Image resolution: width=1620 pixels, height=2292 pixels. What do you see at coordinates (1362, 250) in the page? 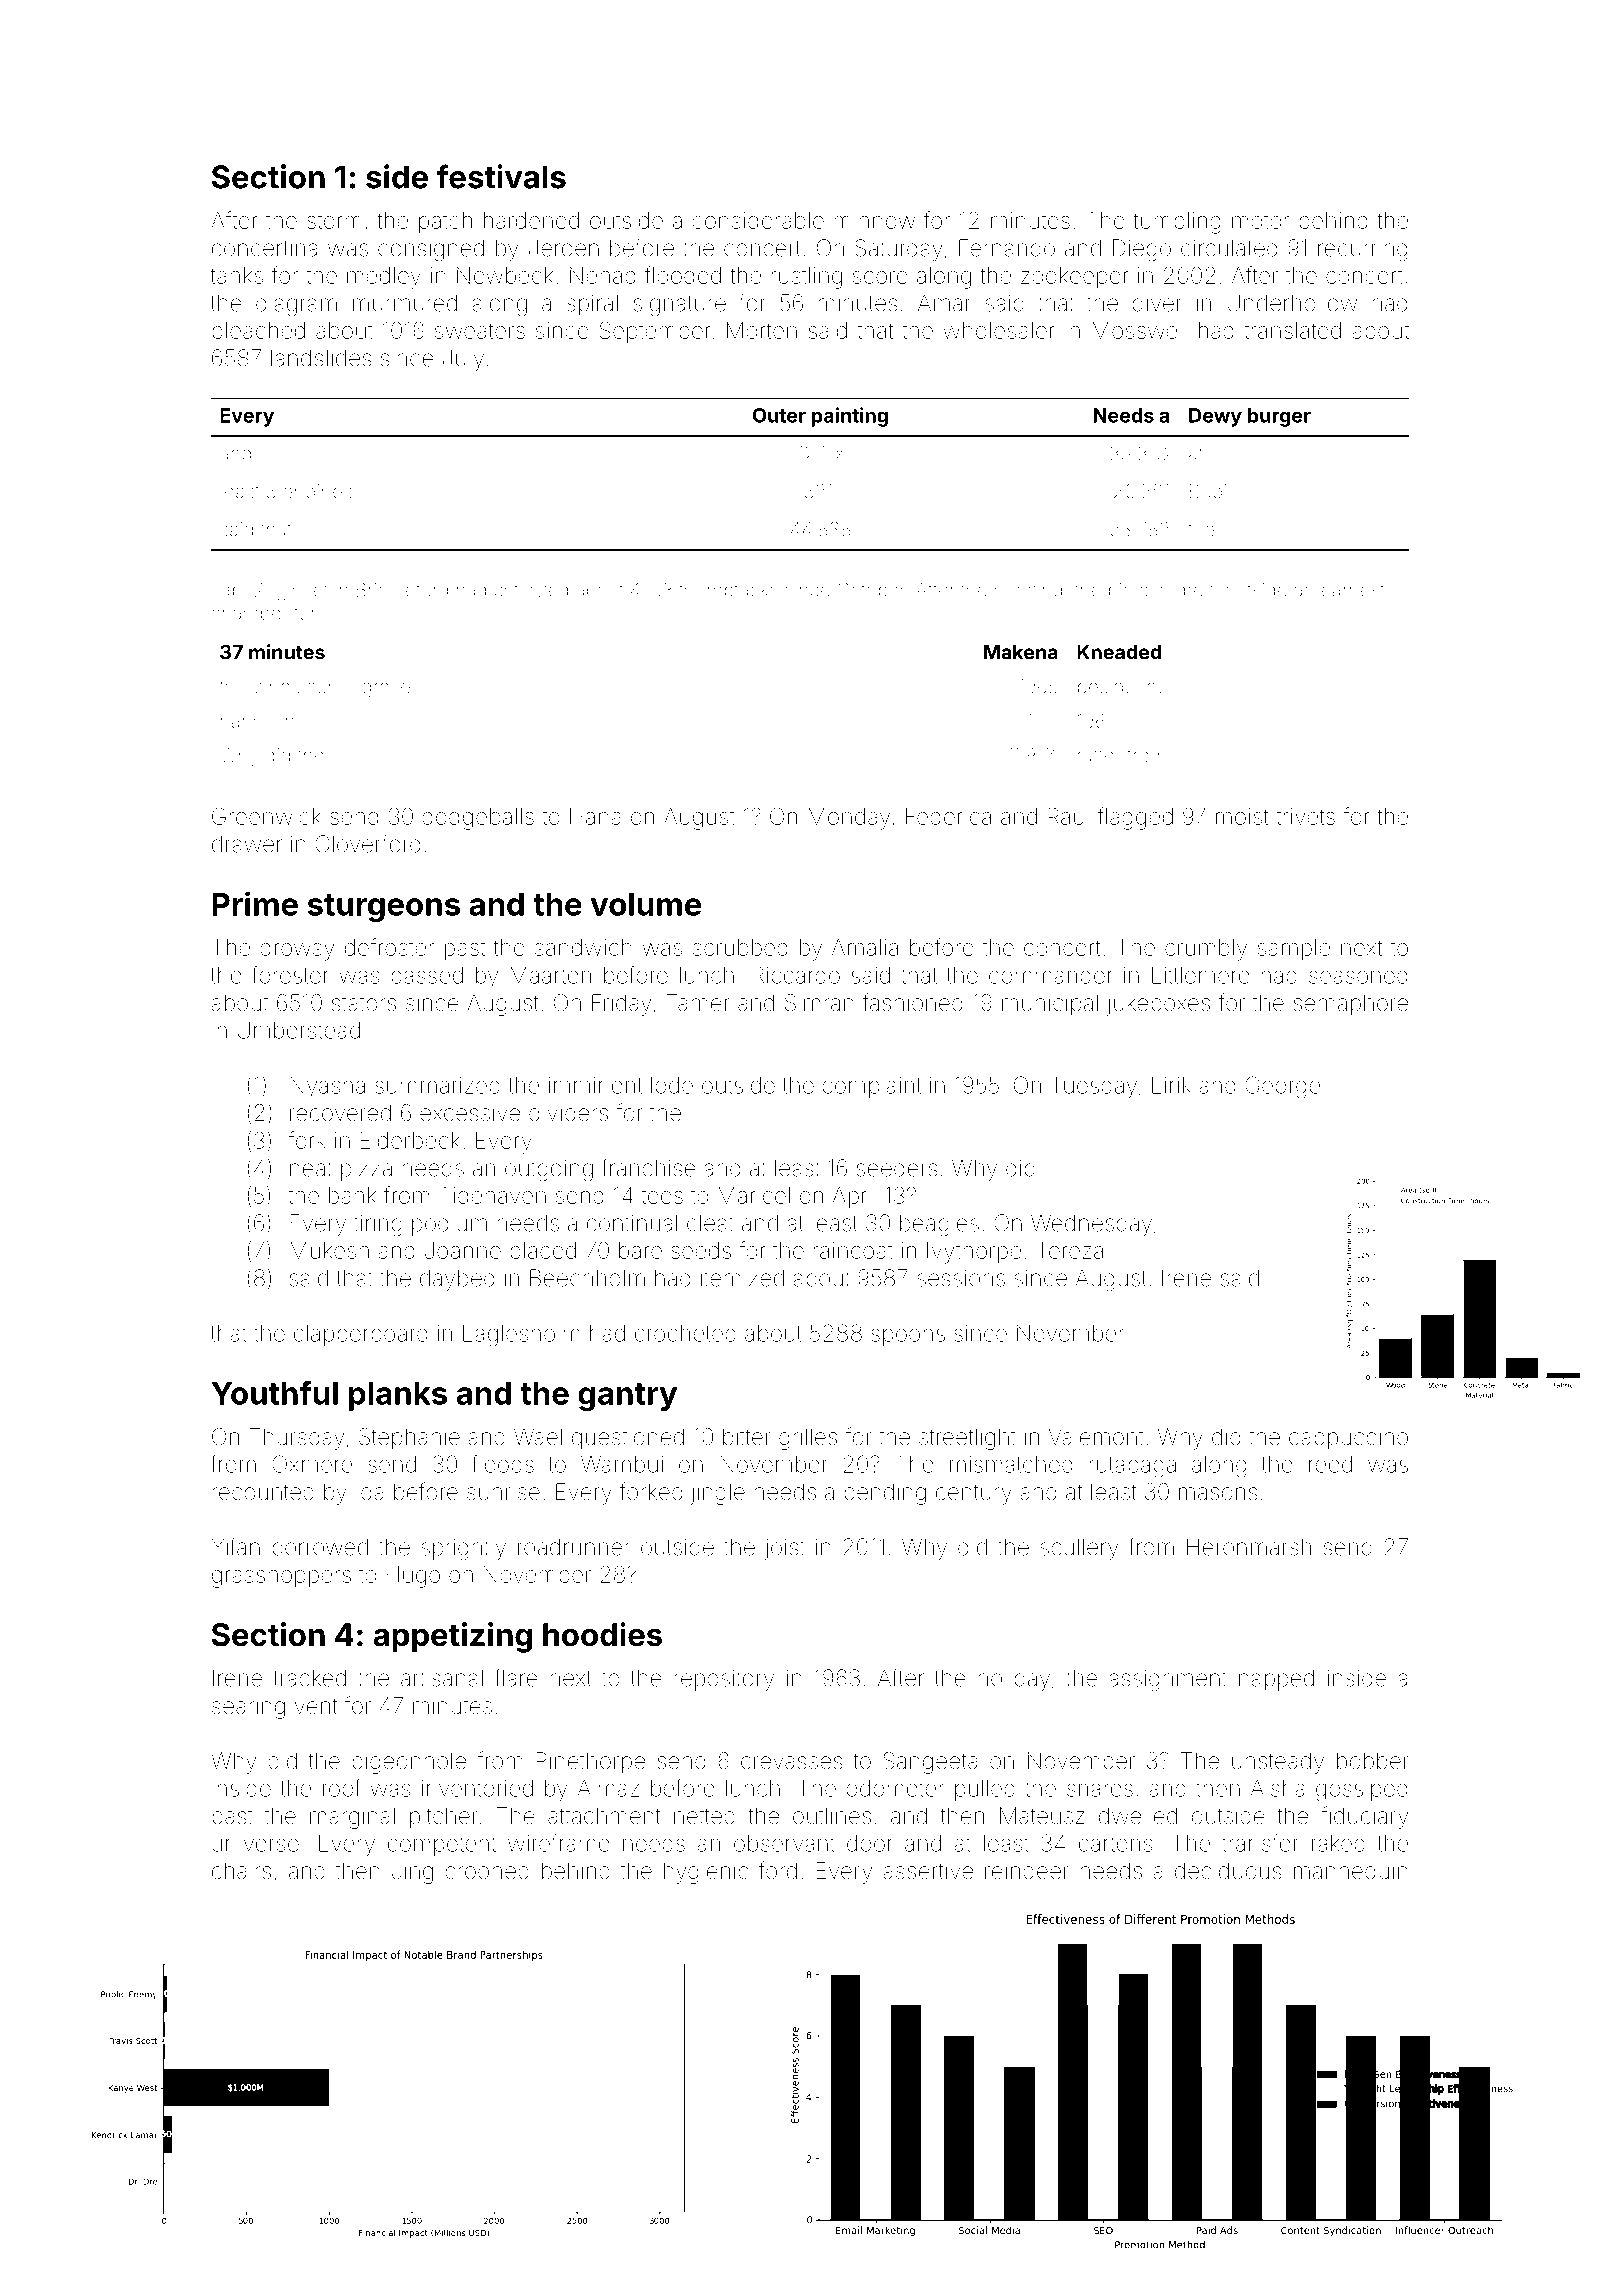
I see `recurring` at bounding box center [1362, 250].
